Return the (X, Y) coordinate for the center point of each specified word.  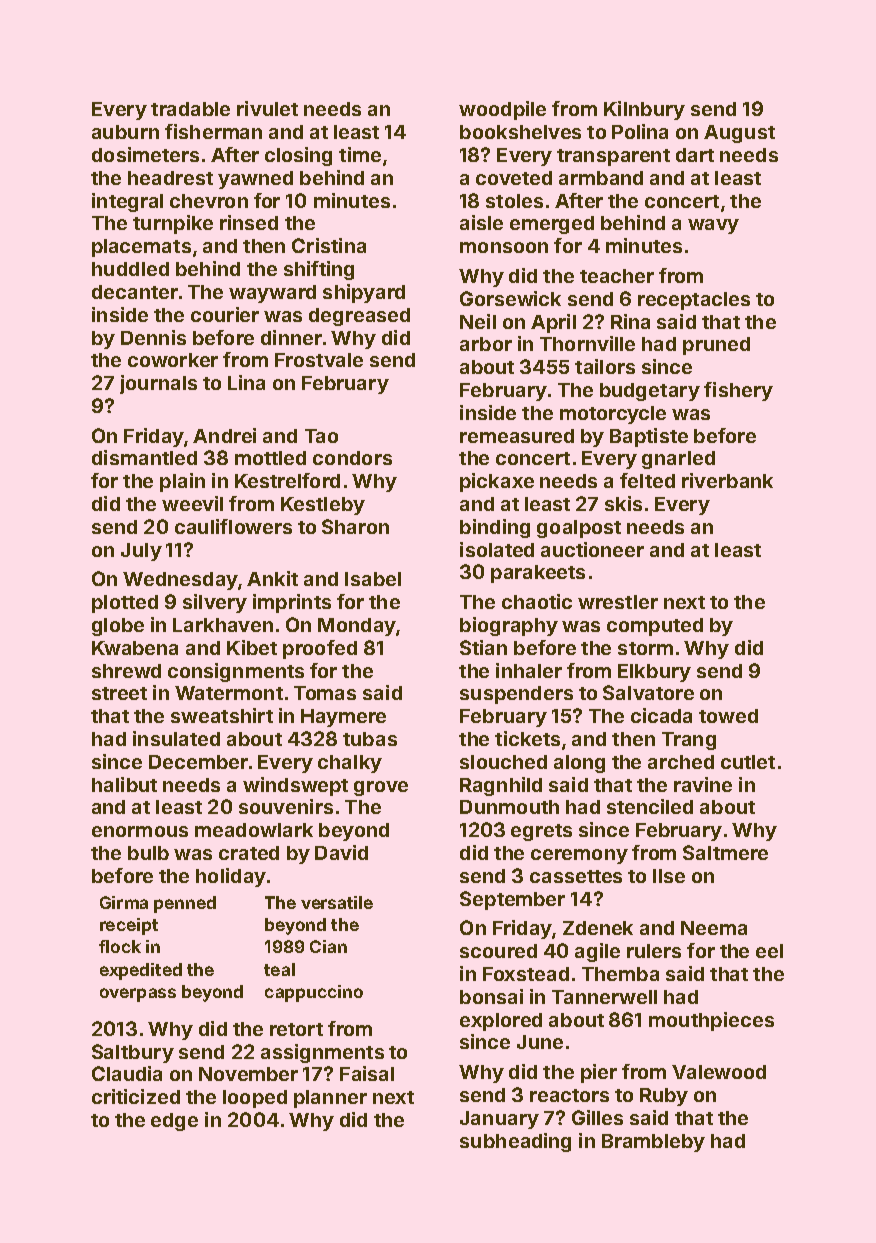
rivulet (267, 108)
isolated (497, 549)
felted (647, 480)
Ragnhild (501, 786)
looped (255, 1099)
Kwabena (135, 648)
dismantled (144, 457)
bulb (148, 853)
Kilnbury (644, 110)
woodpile (502, 110)
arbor (486, 344)
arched (681, 762)
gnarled (678, 460)
